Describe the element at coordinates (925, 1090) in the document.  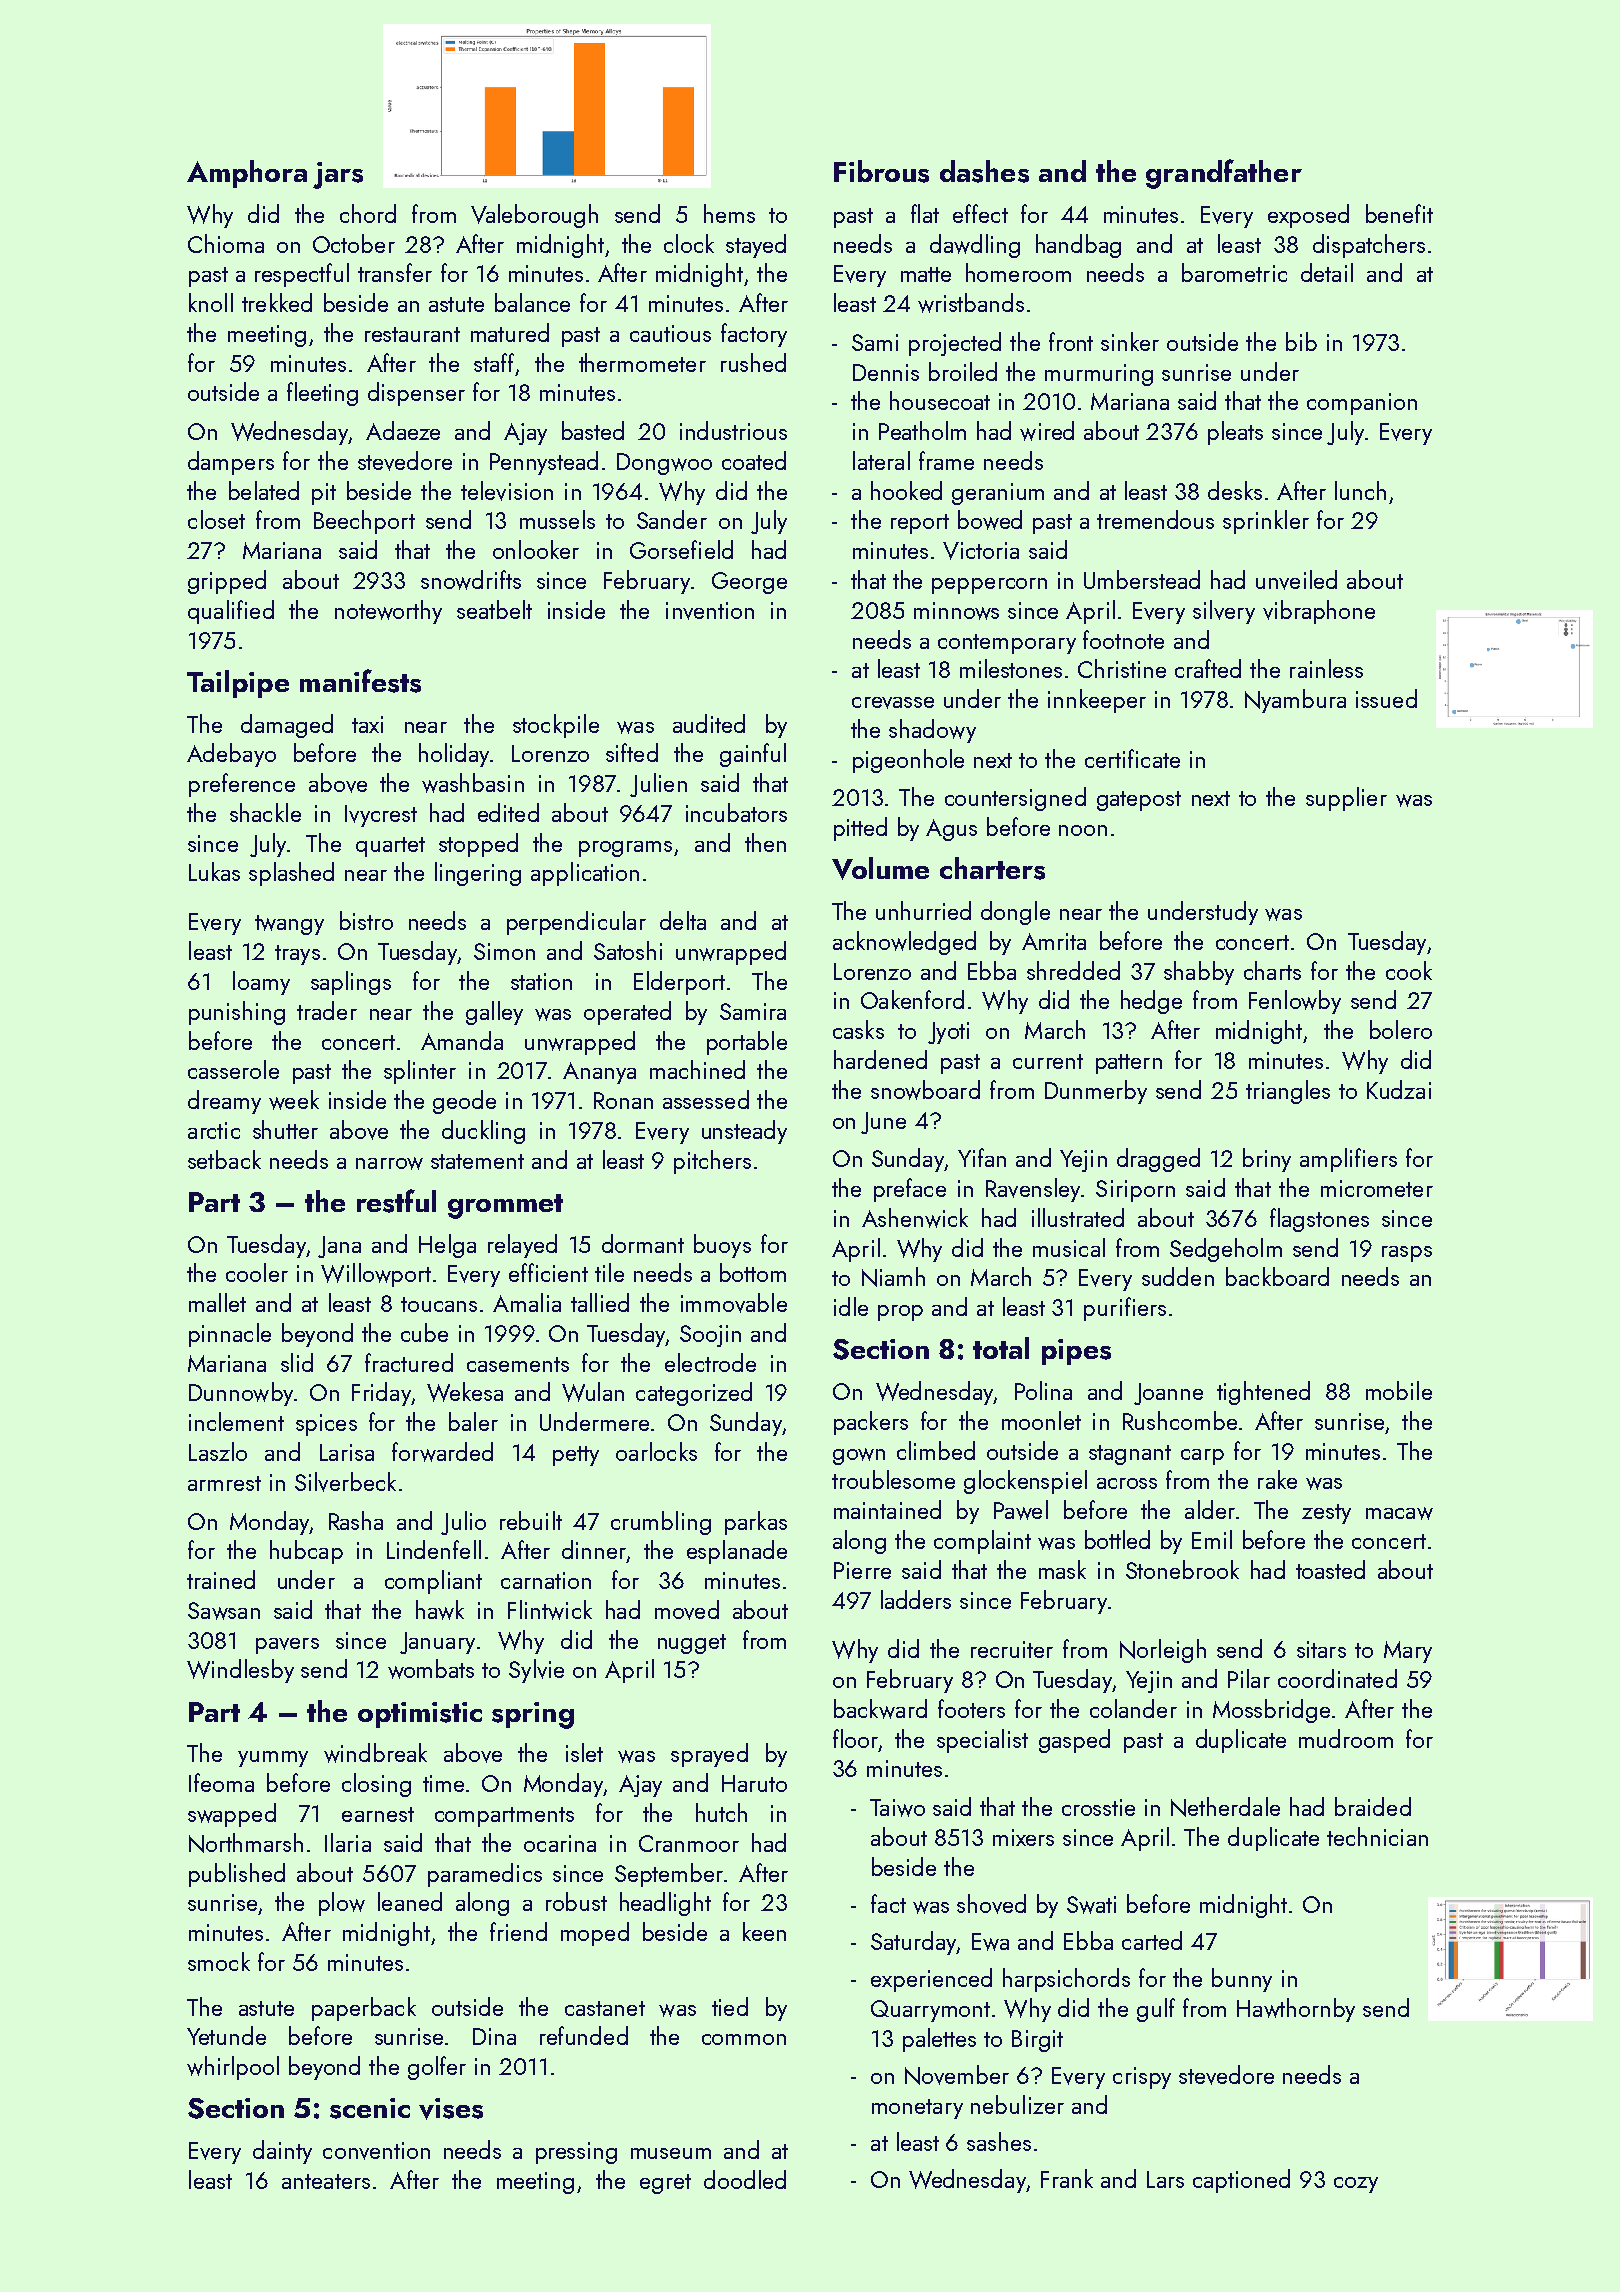
I see `snowboard` at that location.
